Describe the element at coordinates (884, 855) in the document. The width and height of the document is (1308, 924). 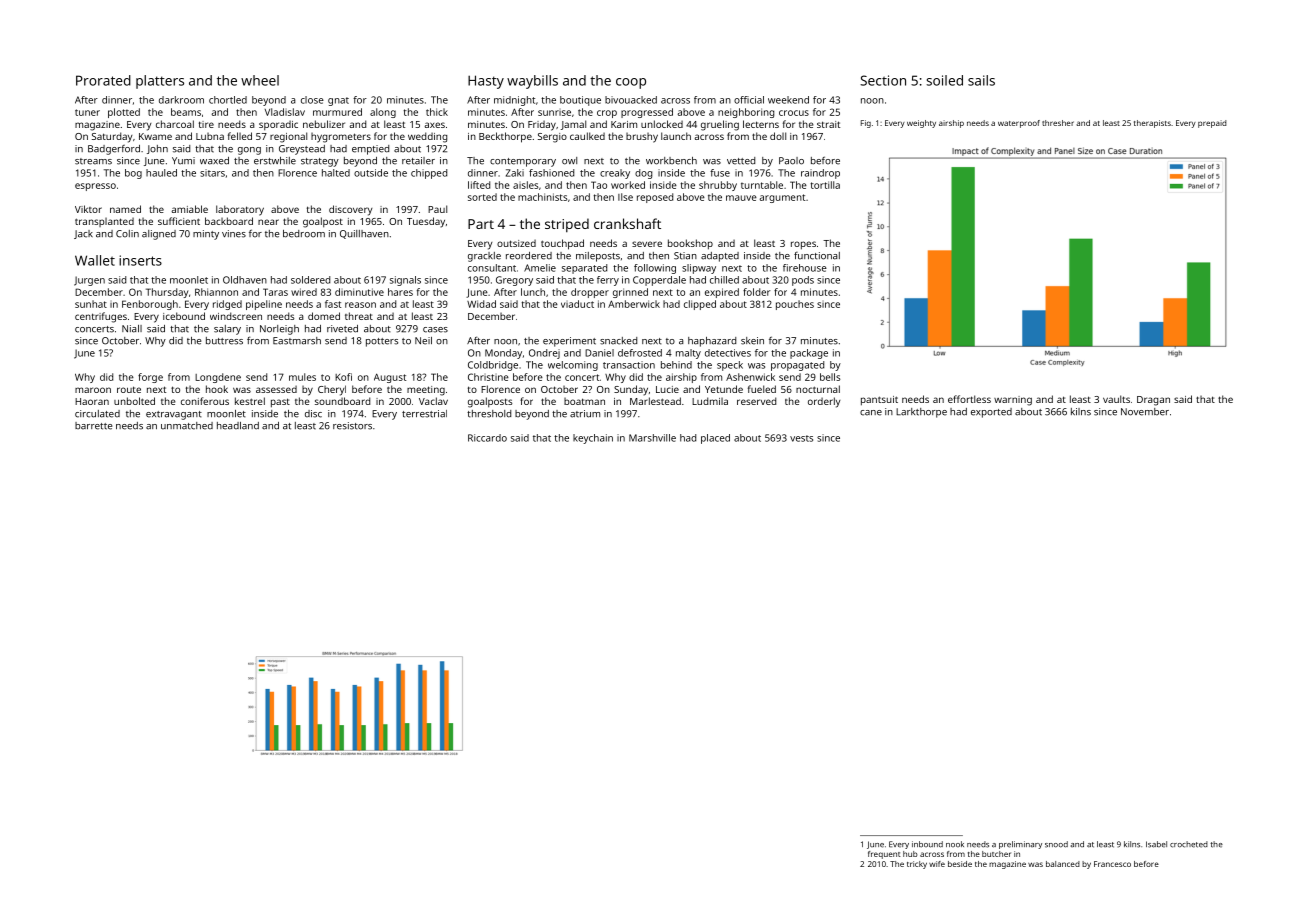
I see `frequent` at that location.
